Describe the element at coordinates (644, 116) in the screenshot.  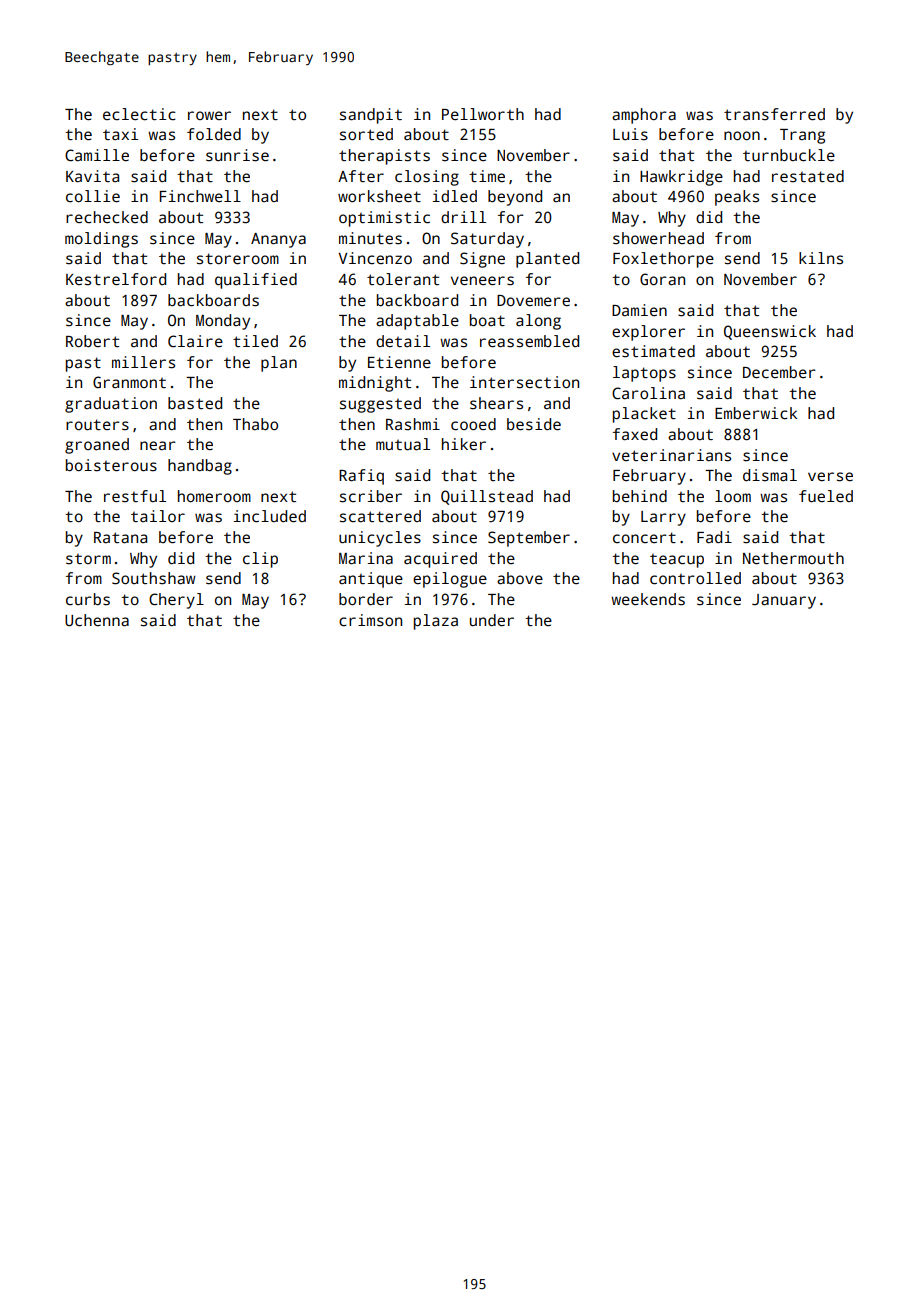
I see `amphora` at that location.
